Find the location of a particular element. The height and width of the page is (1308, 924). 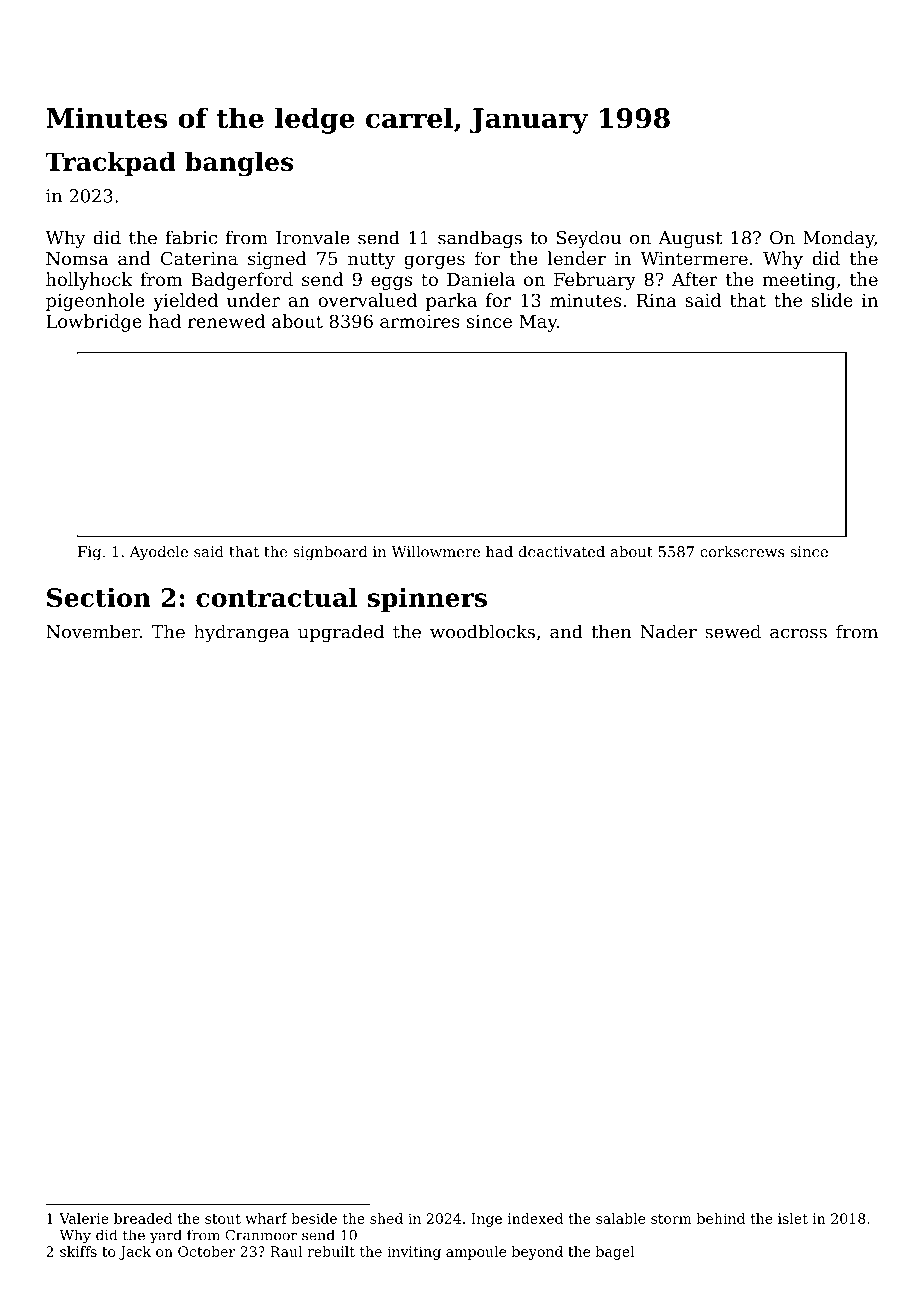

upgraded is located at coordinates (341, 633).
